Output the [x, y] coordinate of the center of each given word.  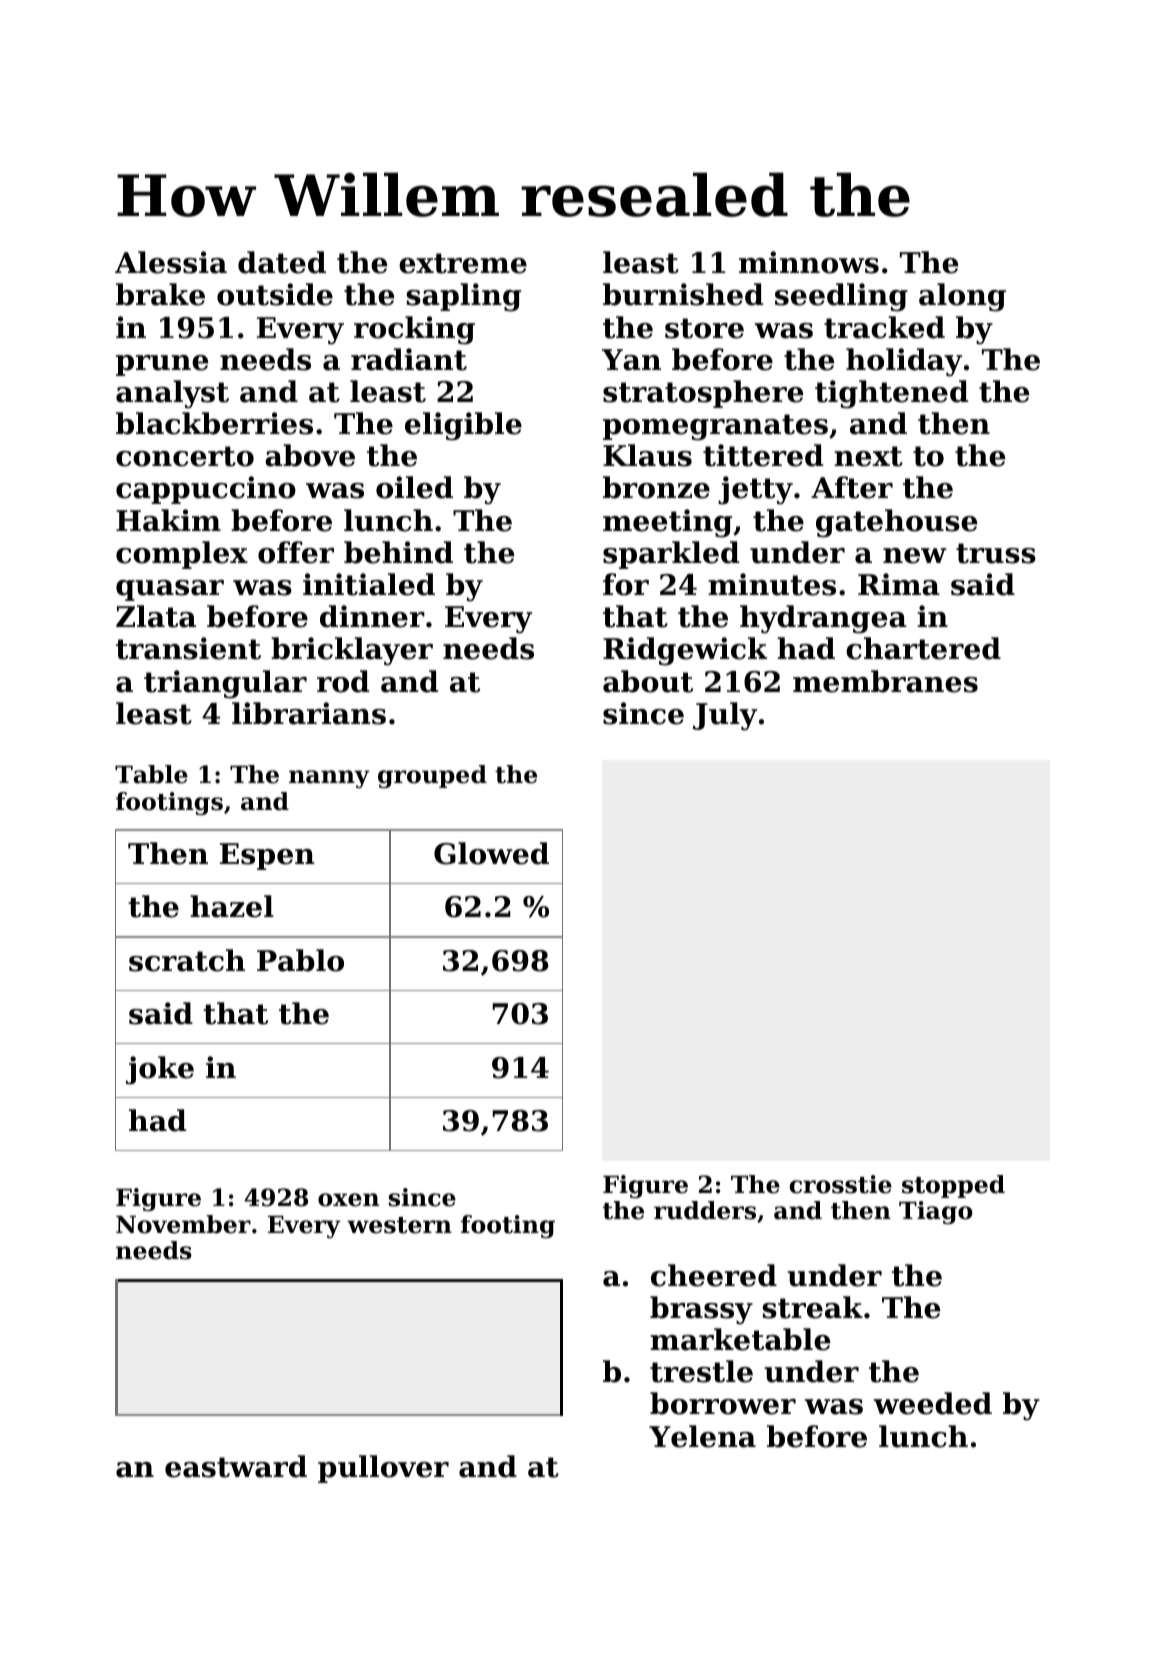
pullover [383, 1469]
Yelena [702, 1436]
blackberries [214, 423]
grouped [432, 776]
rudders [705, 1210]
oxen [348, 1200]
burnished [683, 294]
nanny [329, 779]
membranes [885, 681]
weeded [933, 1403]
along [962, 297]
